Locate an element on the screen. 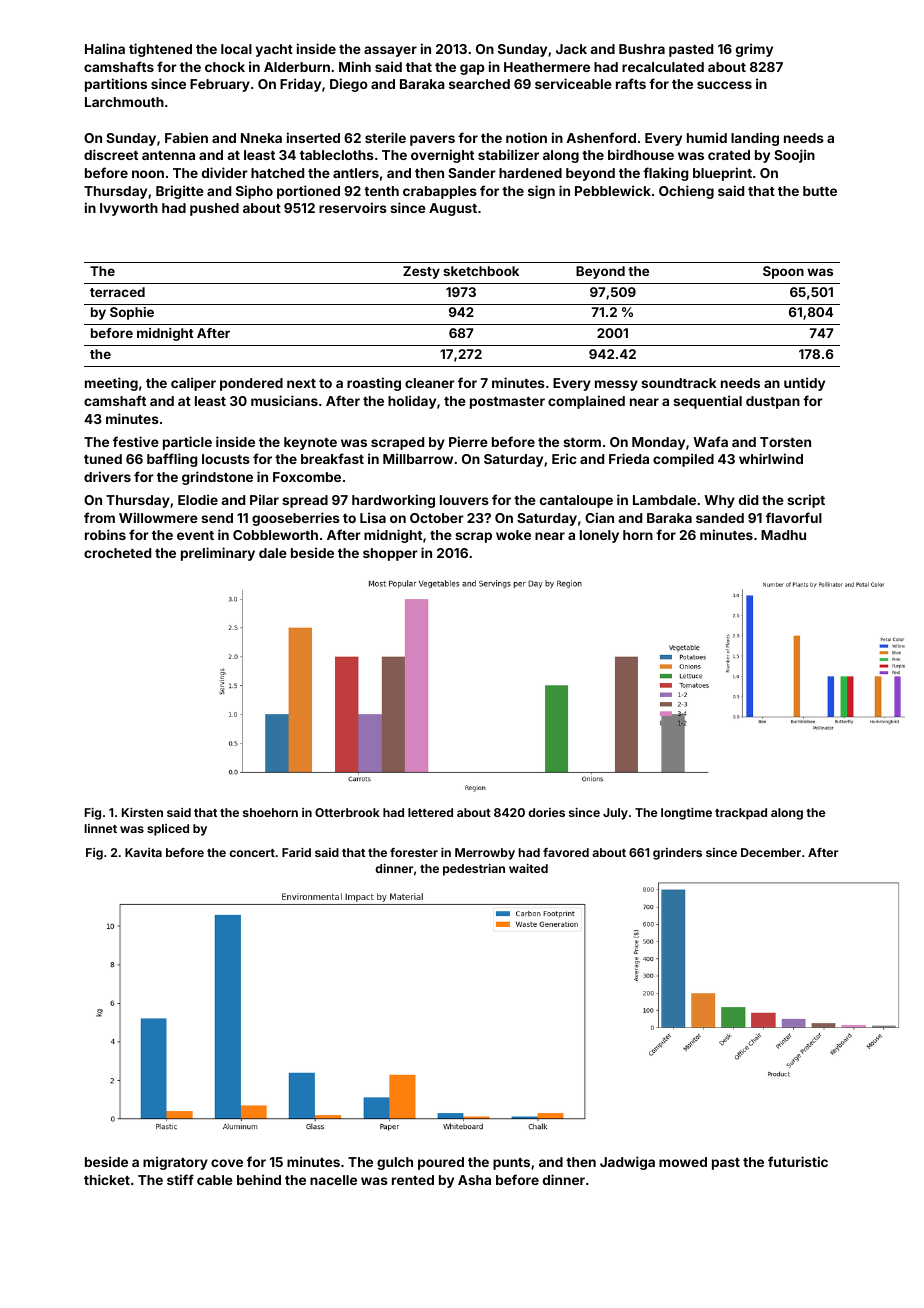 This screenshot has width=924, height=1308. preliminary is located at coordinates (218, 554).
